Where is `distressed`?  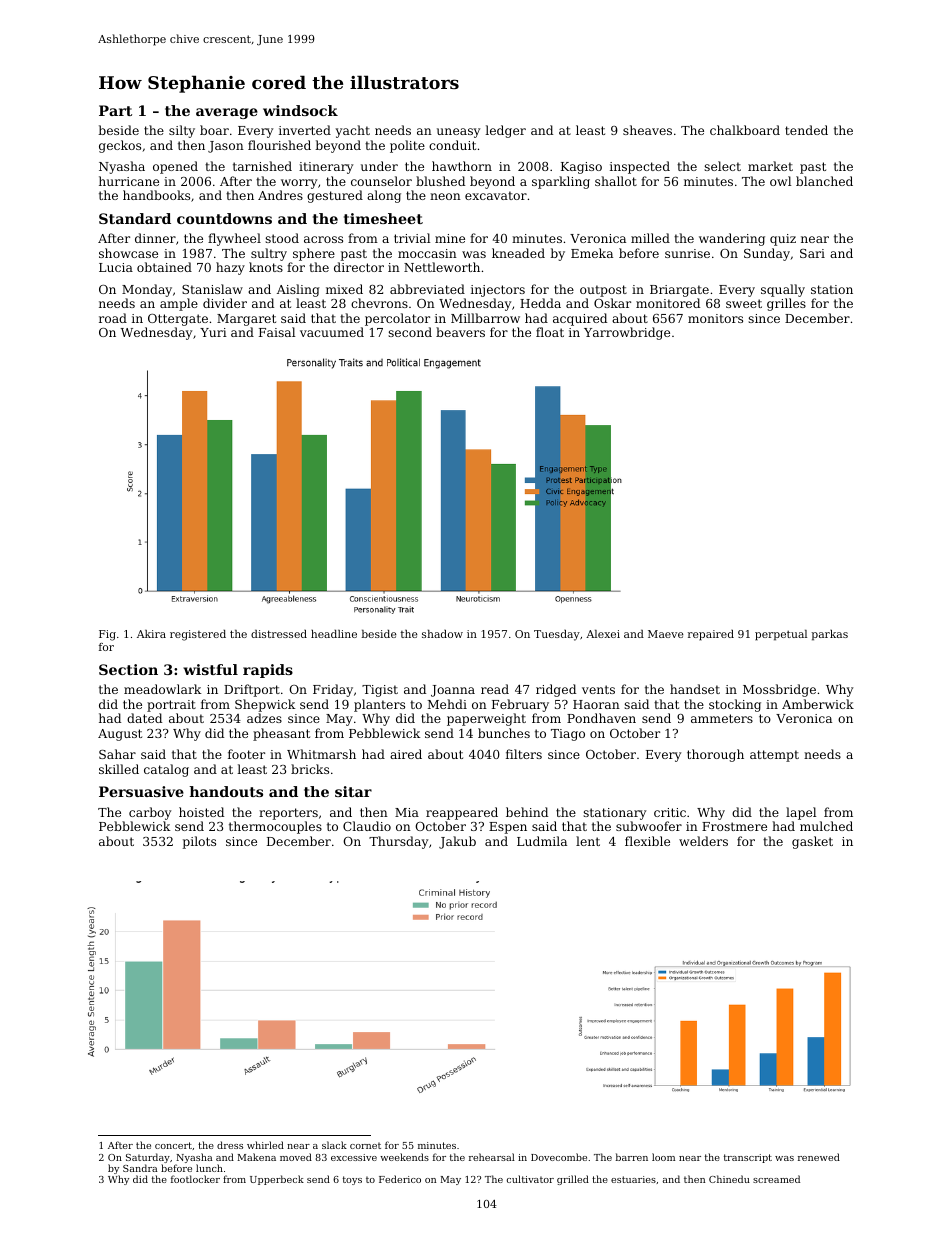 distressed is located at coordinates (279, 634).
